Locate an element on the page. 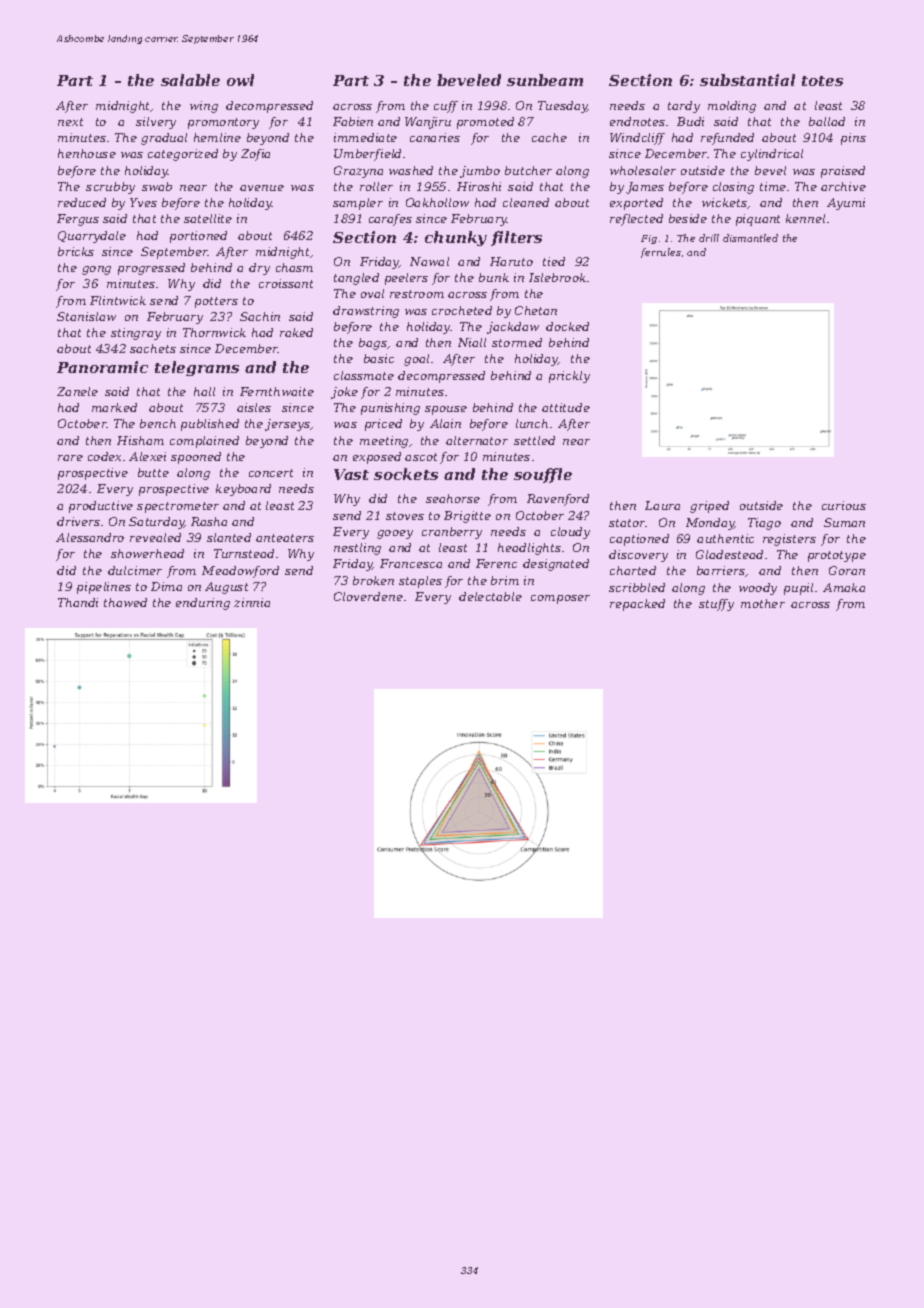  potters is located at coordinates (216, 302).
